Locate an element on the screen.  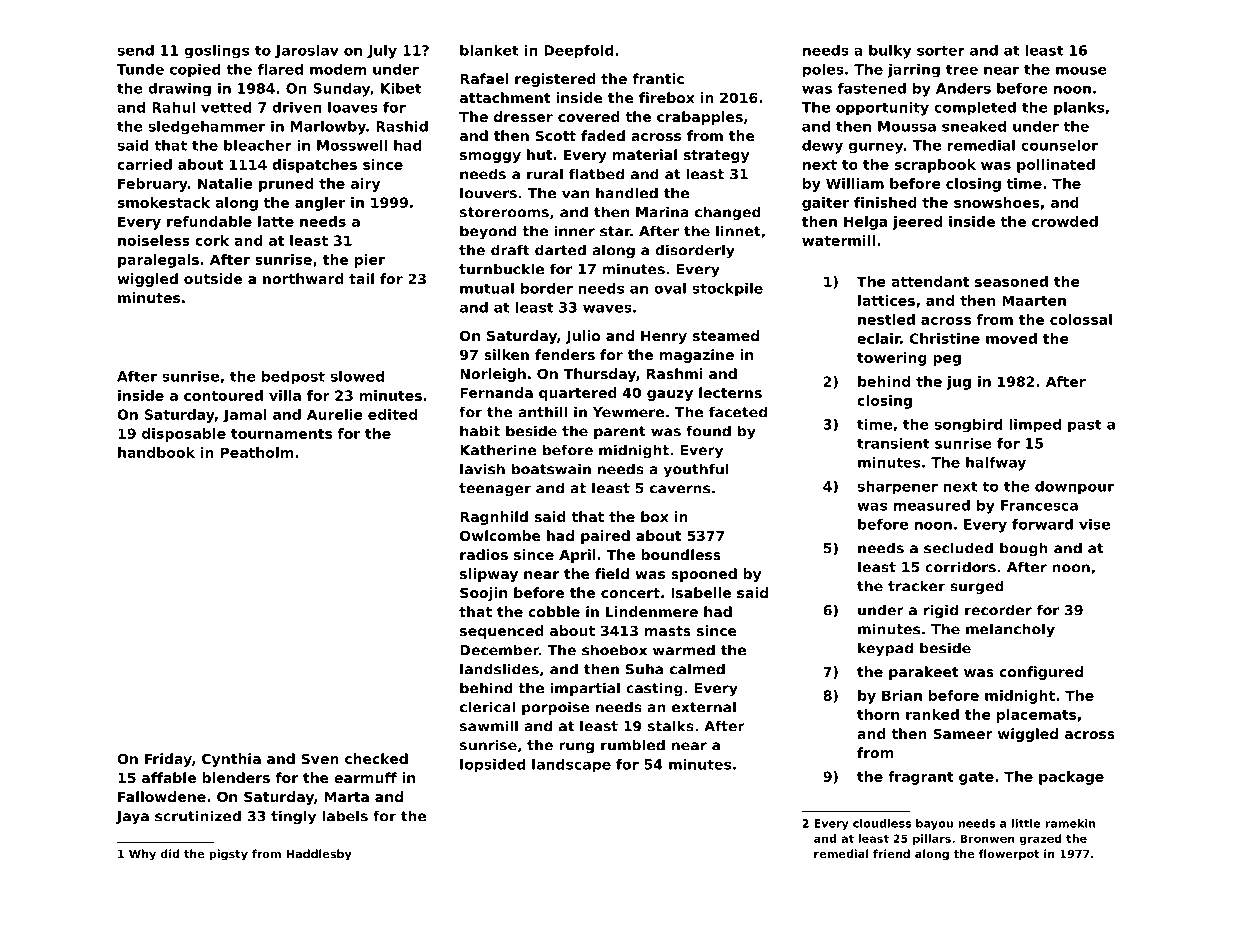
thorn is located at coordinates (878, 714).
